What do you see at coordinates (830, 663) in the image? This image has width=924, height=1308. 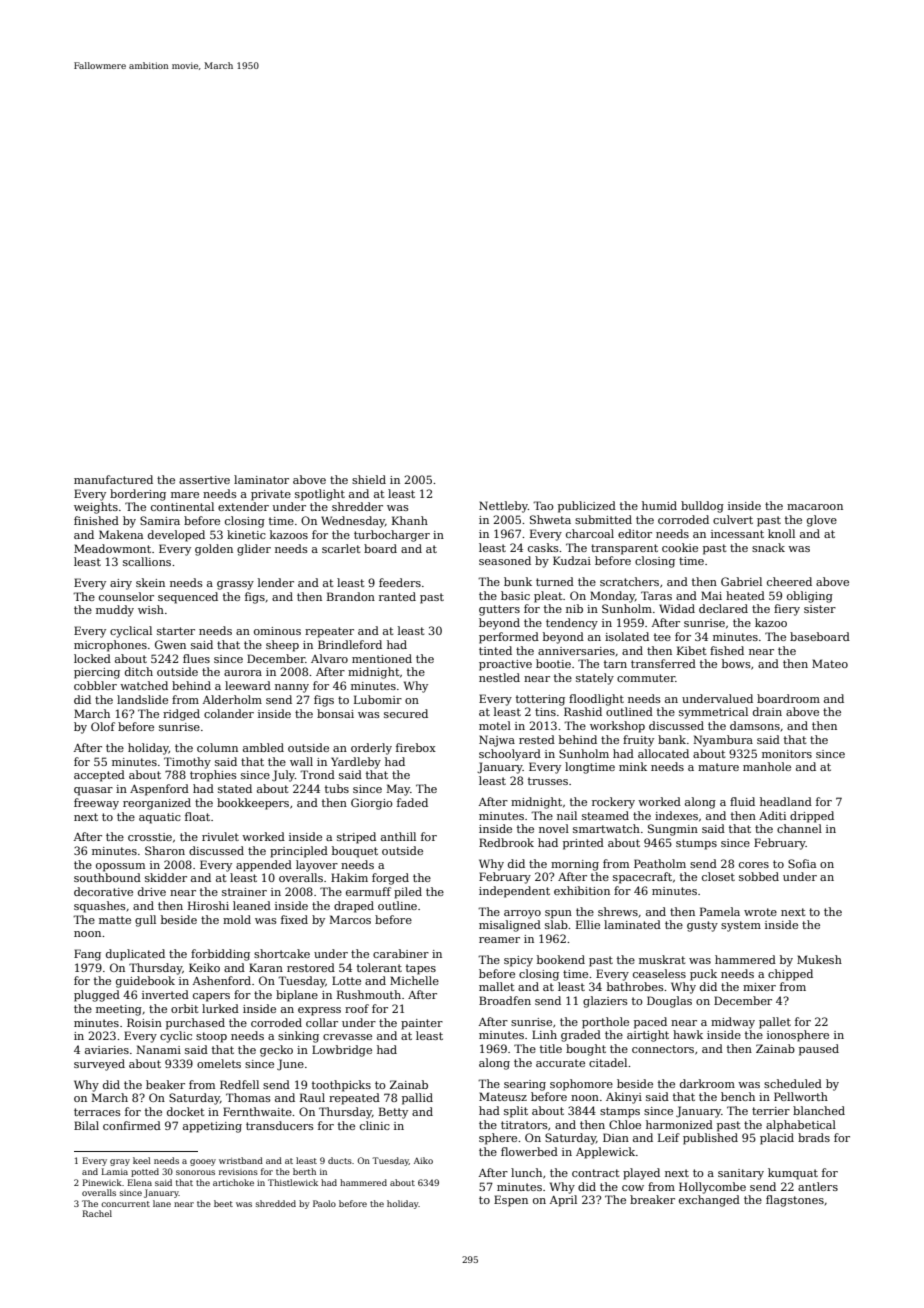 I see `Mateo` at bounding box center [830, 663].
